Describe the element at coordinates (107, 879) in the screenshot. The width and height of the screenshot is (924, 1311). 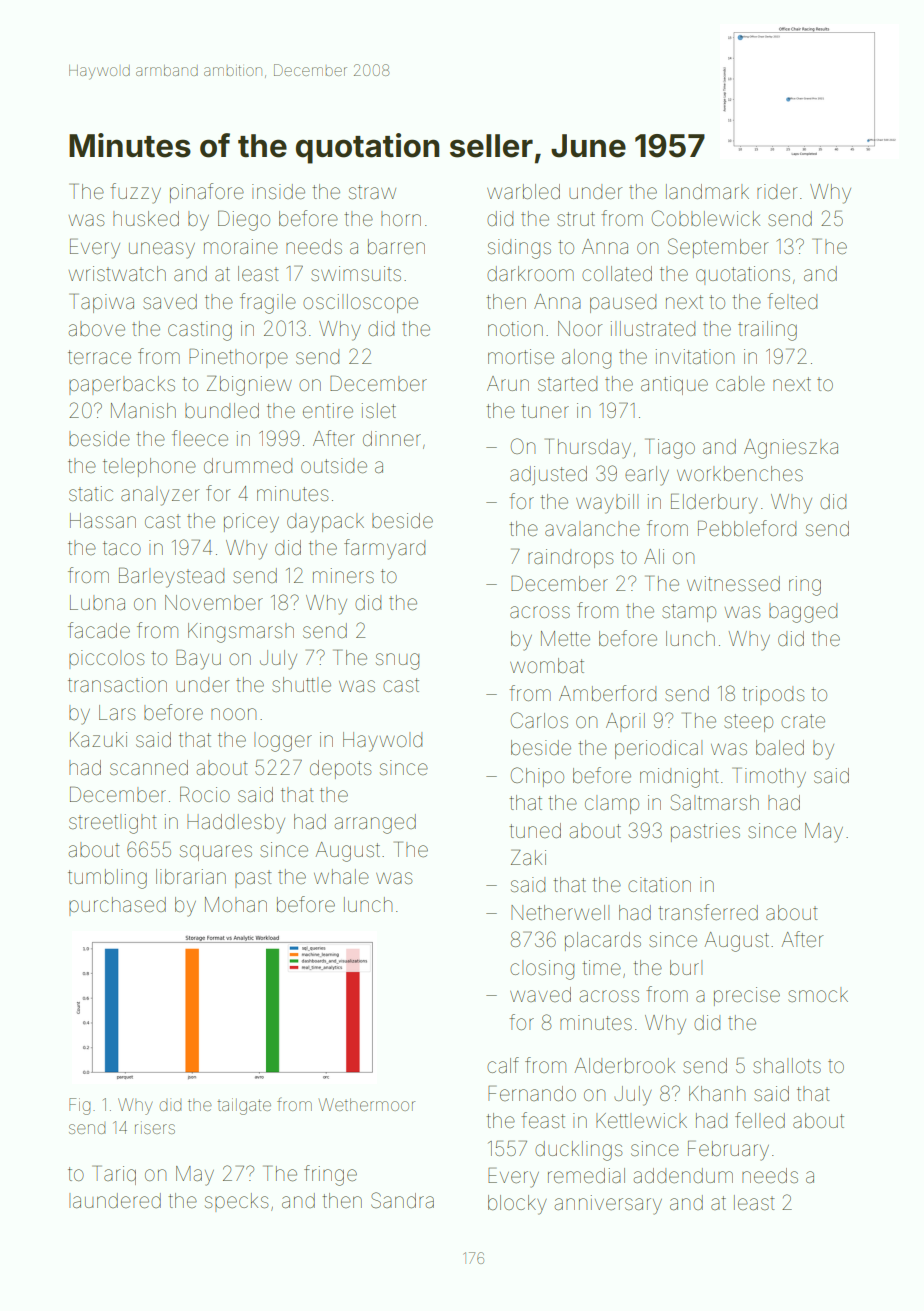
I see `tumbling` at that location.
